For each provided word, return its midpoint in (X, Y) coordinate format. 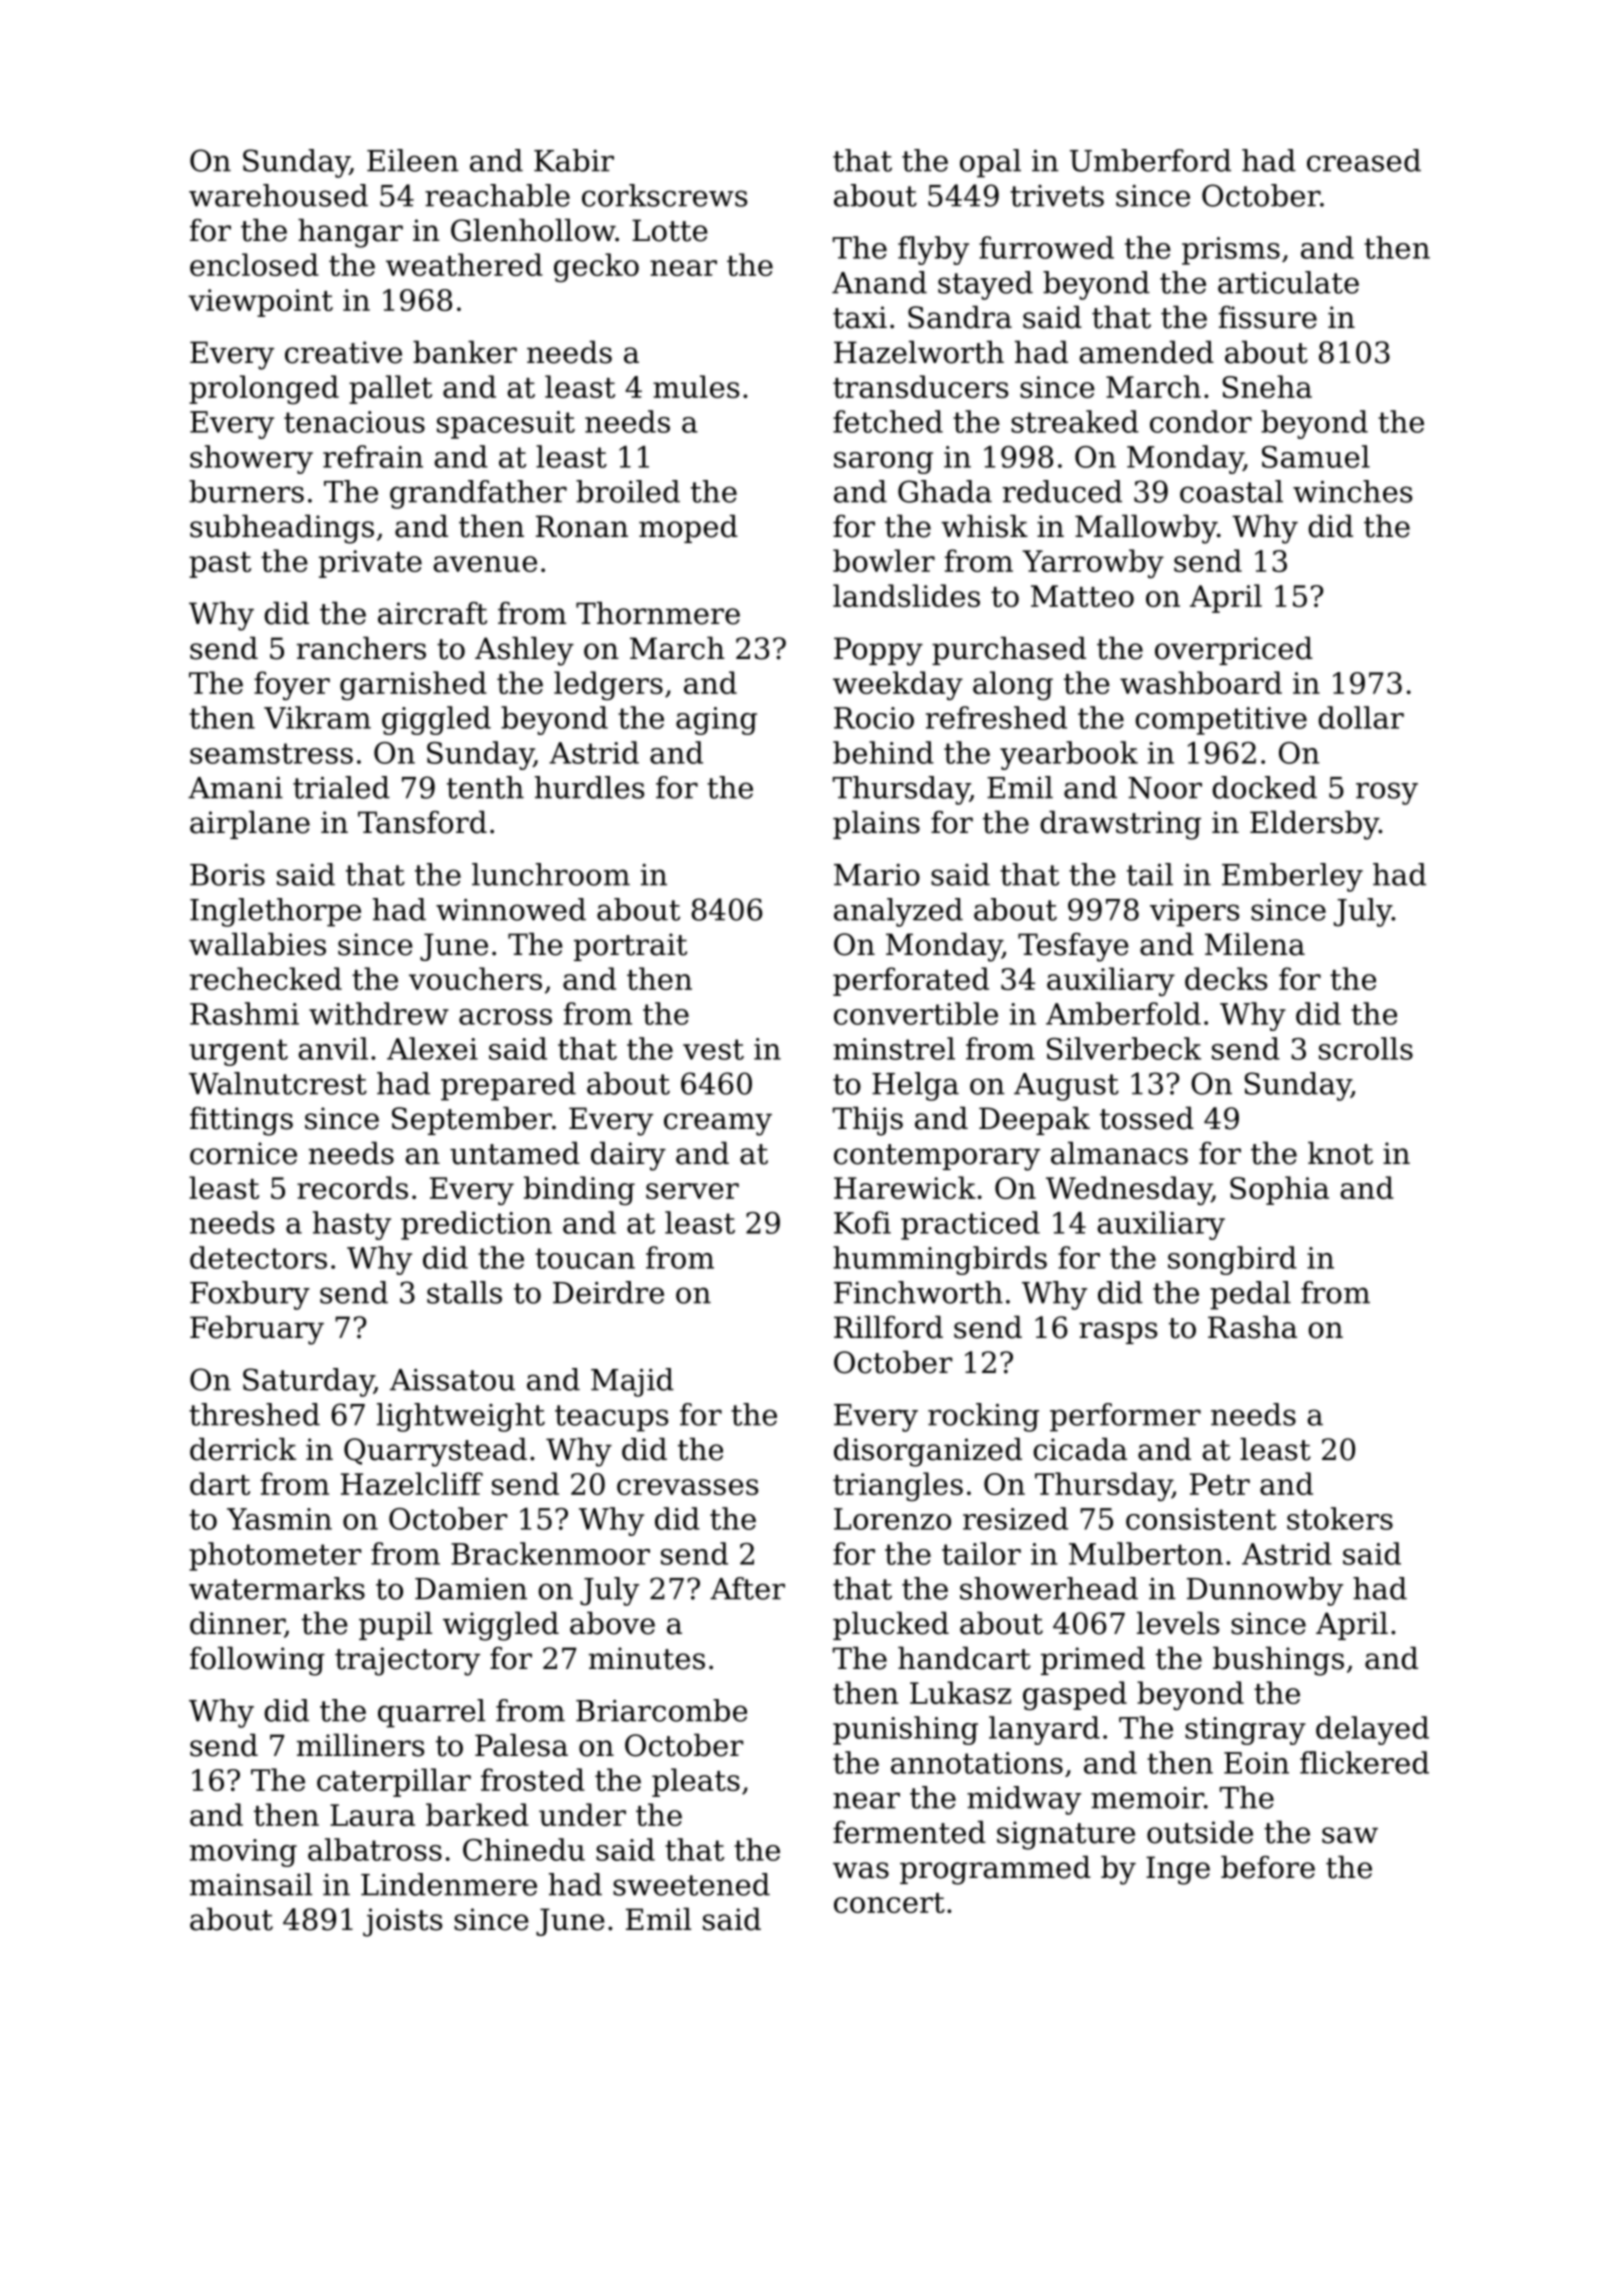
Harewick (905, 1187)
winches (1352, 491)
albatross (375, 1849)
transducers (920, 386)
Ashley (524, 651)
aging (716, 721)
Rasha (1252, 1327)
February (257, 1330)
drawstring (1120, 825)
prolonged (264, 389)
